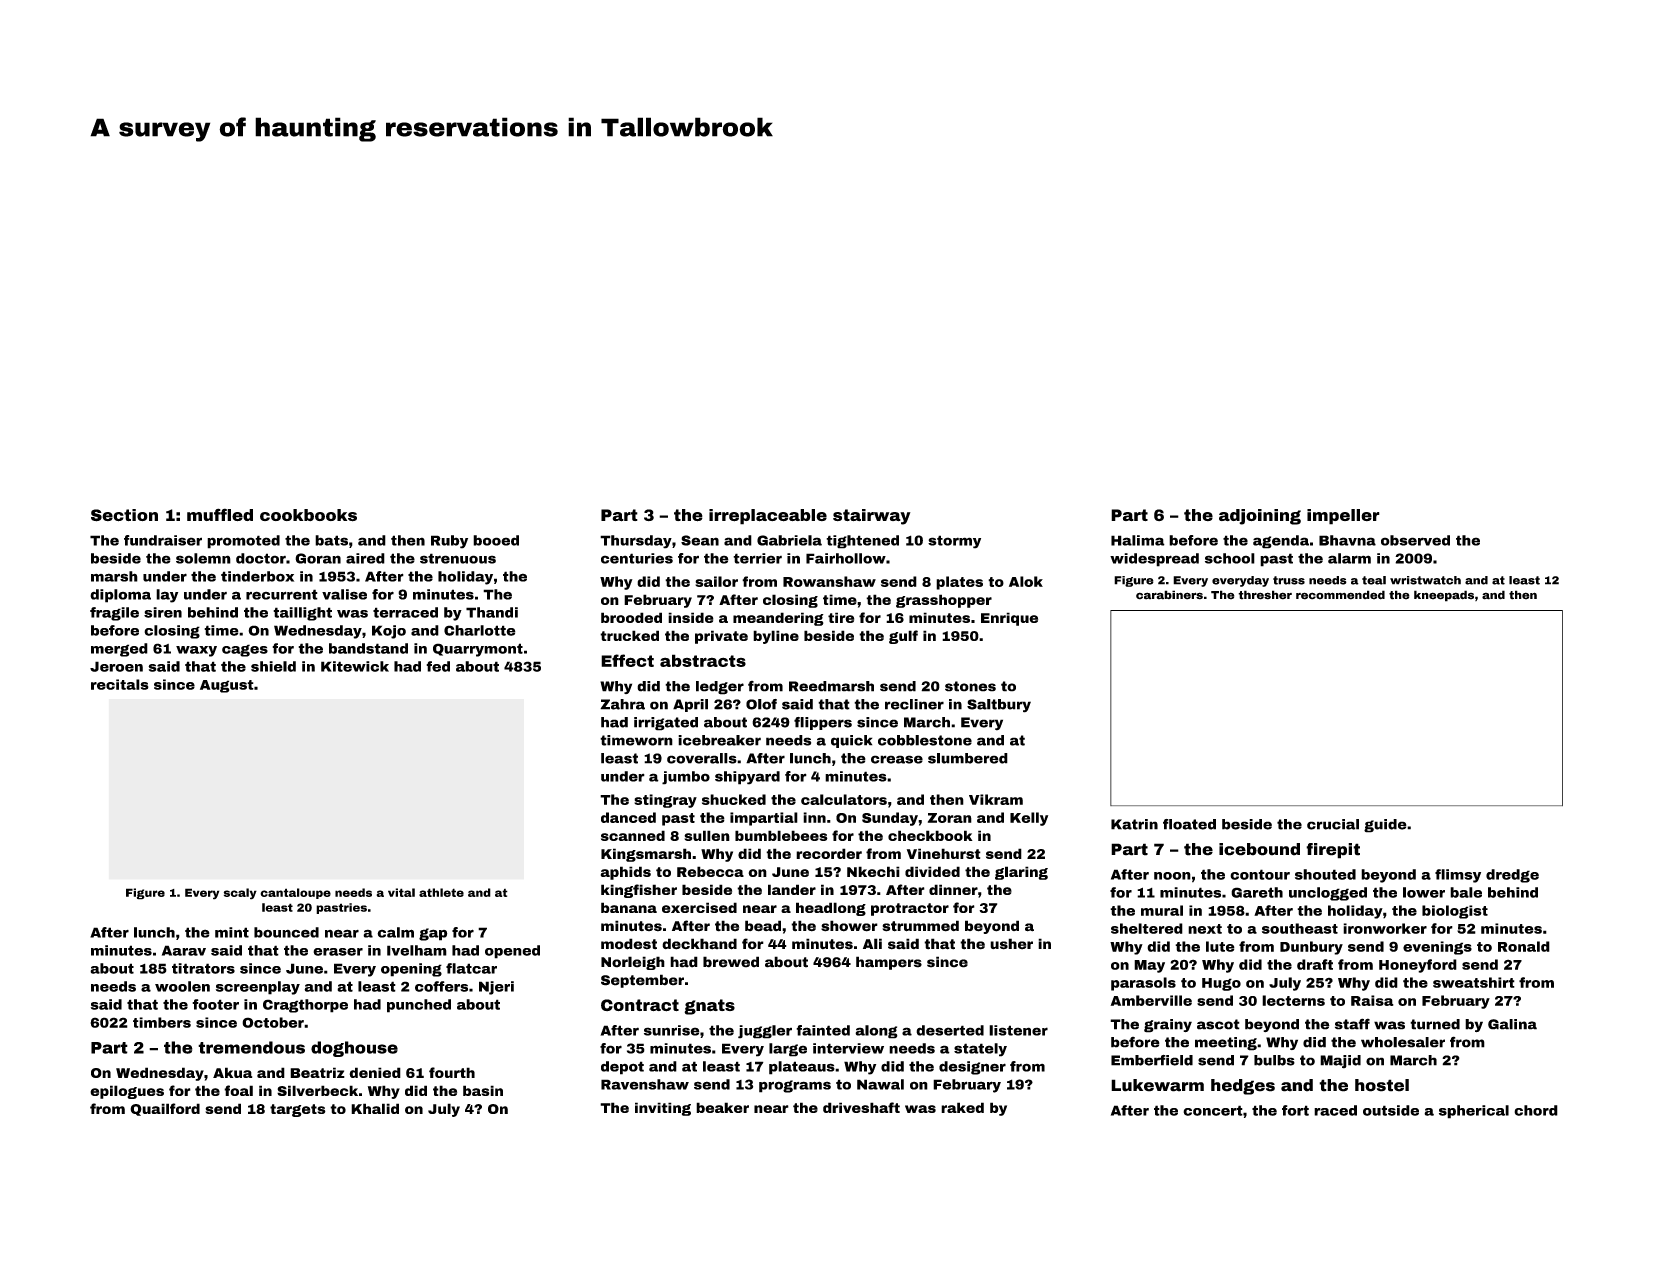  Describe the element at coordinates (1009, 619) in the page. I see `Enrique` at that location.
